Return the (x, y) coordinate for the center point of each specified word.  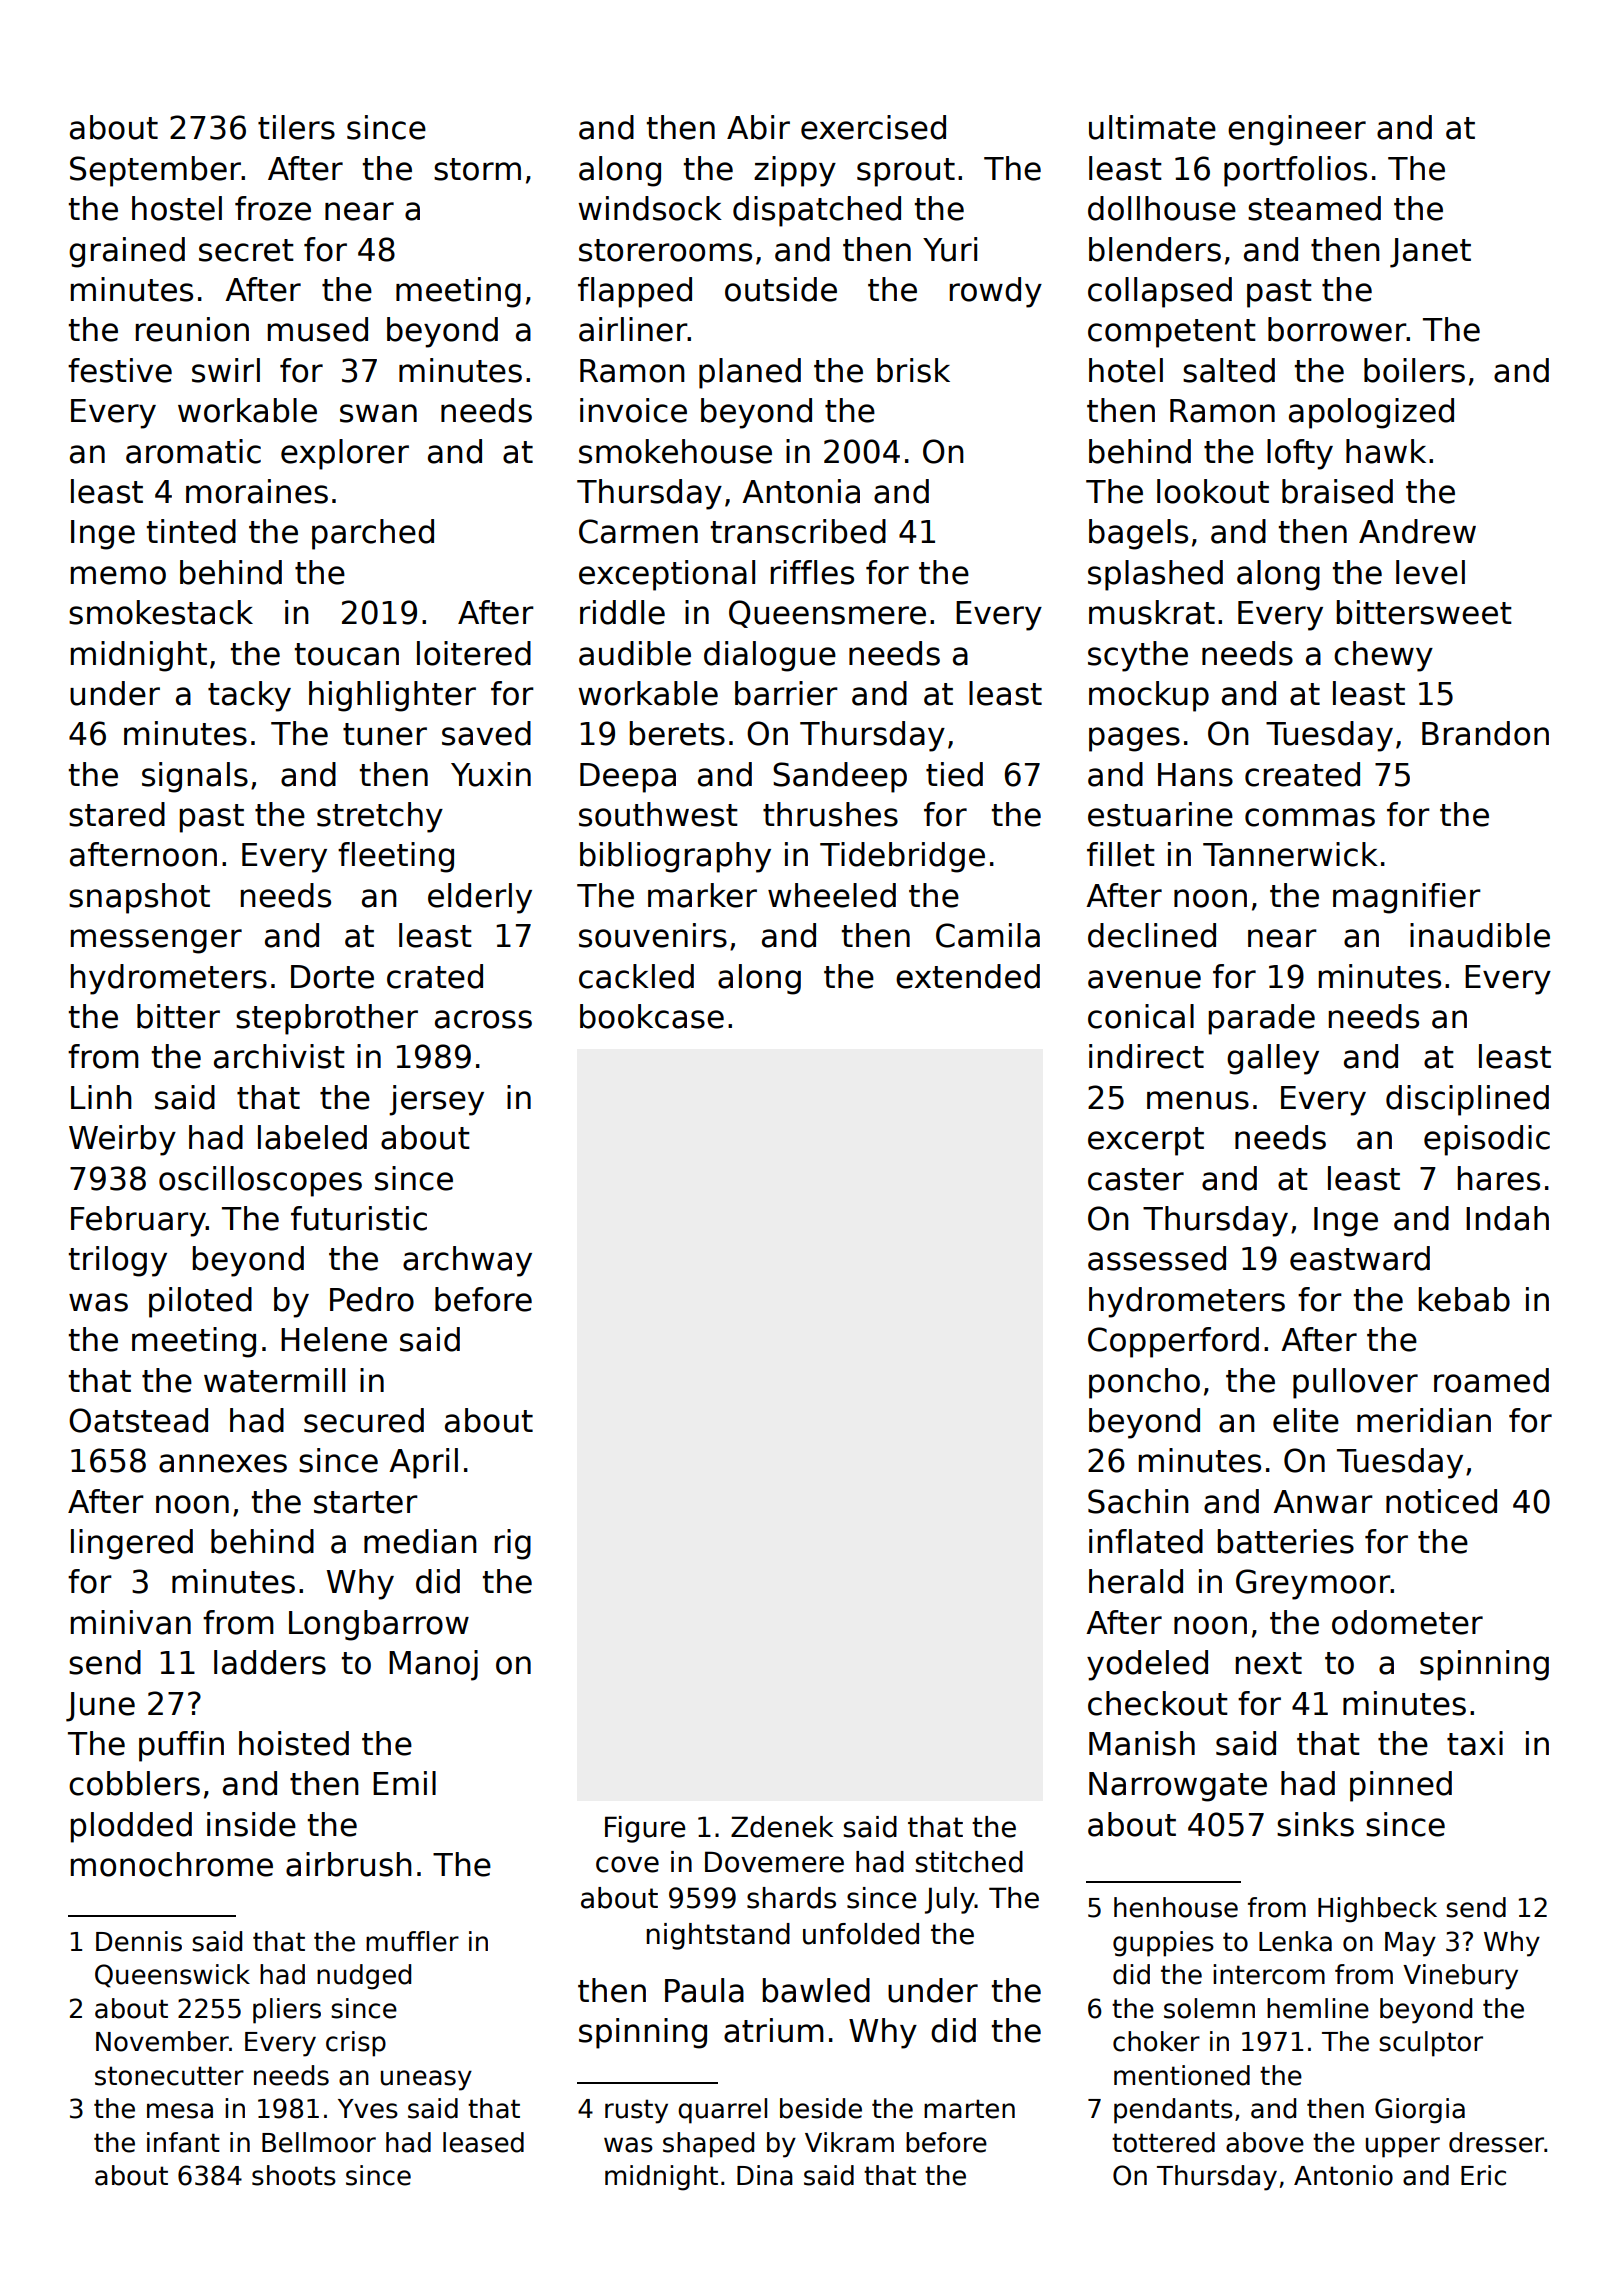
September (155, 171)
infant (183, 2142)
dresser (1497, 2142)
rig (513, 1544)
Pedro (372, 1299)
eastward (1360, 1258)
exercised (873, 127)
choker (1156, 2041)
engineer (1297, 130)
